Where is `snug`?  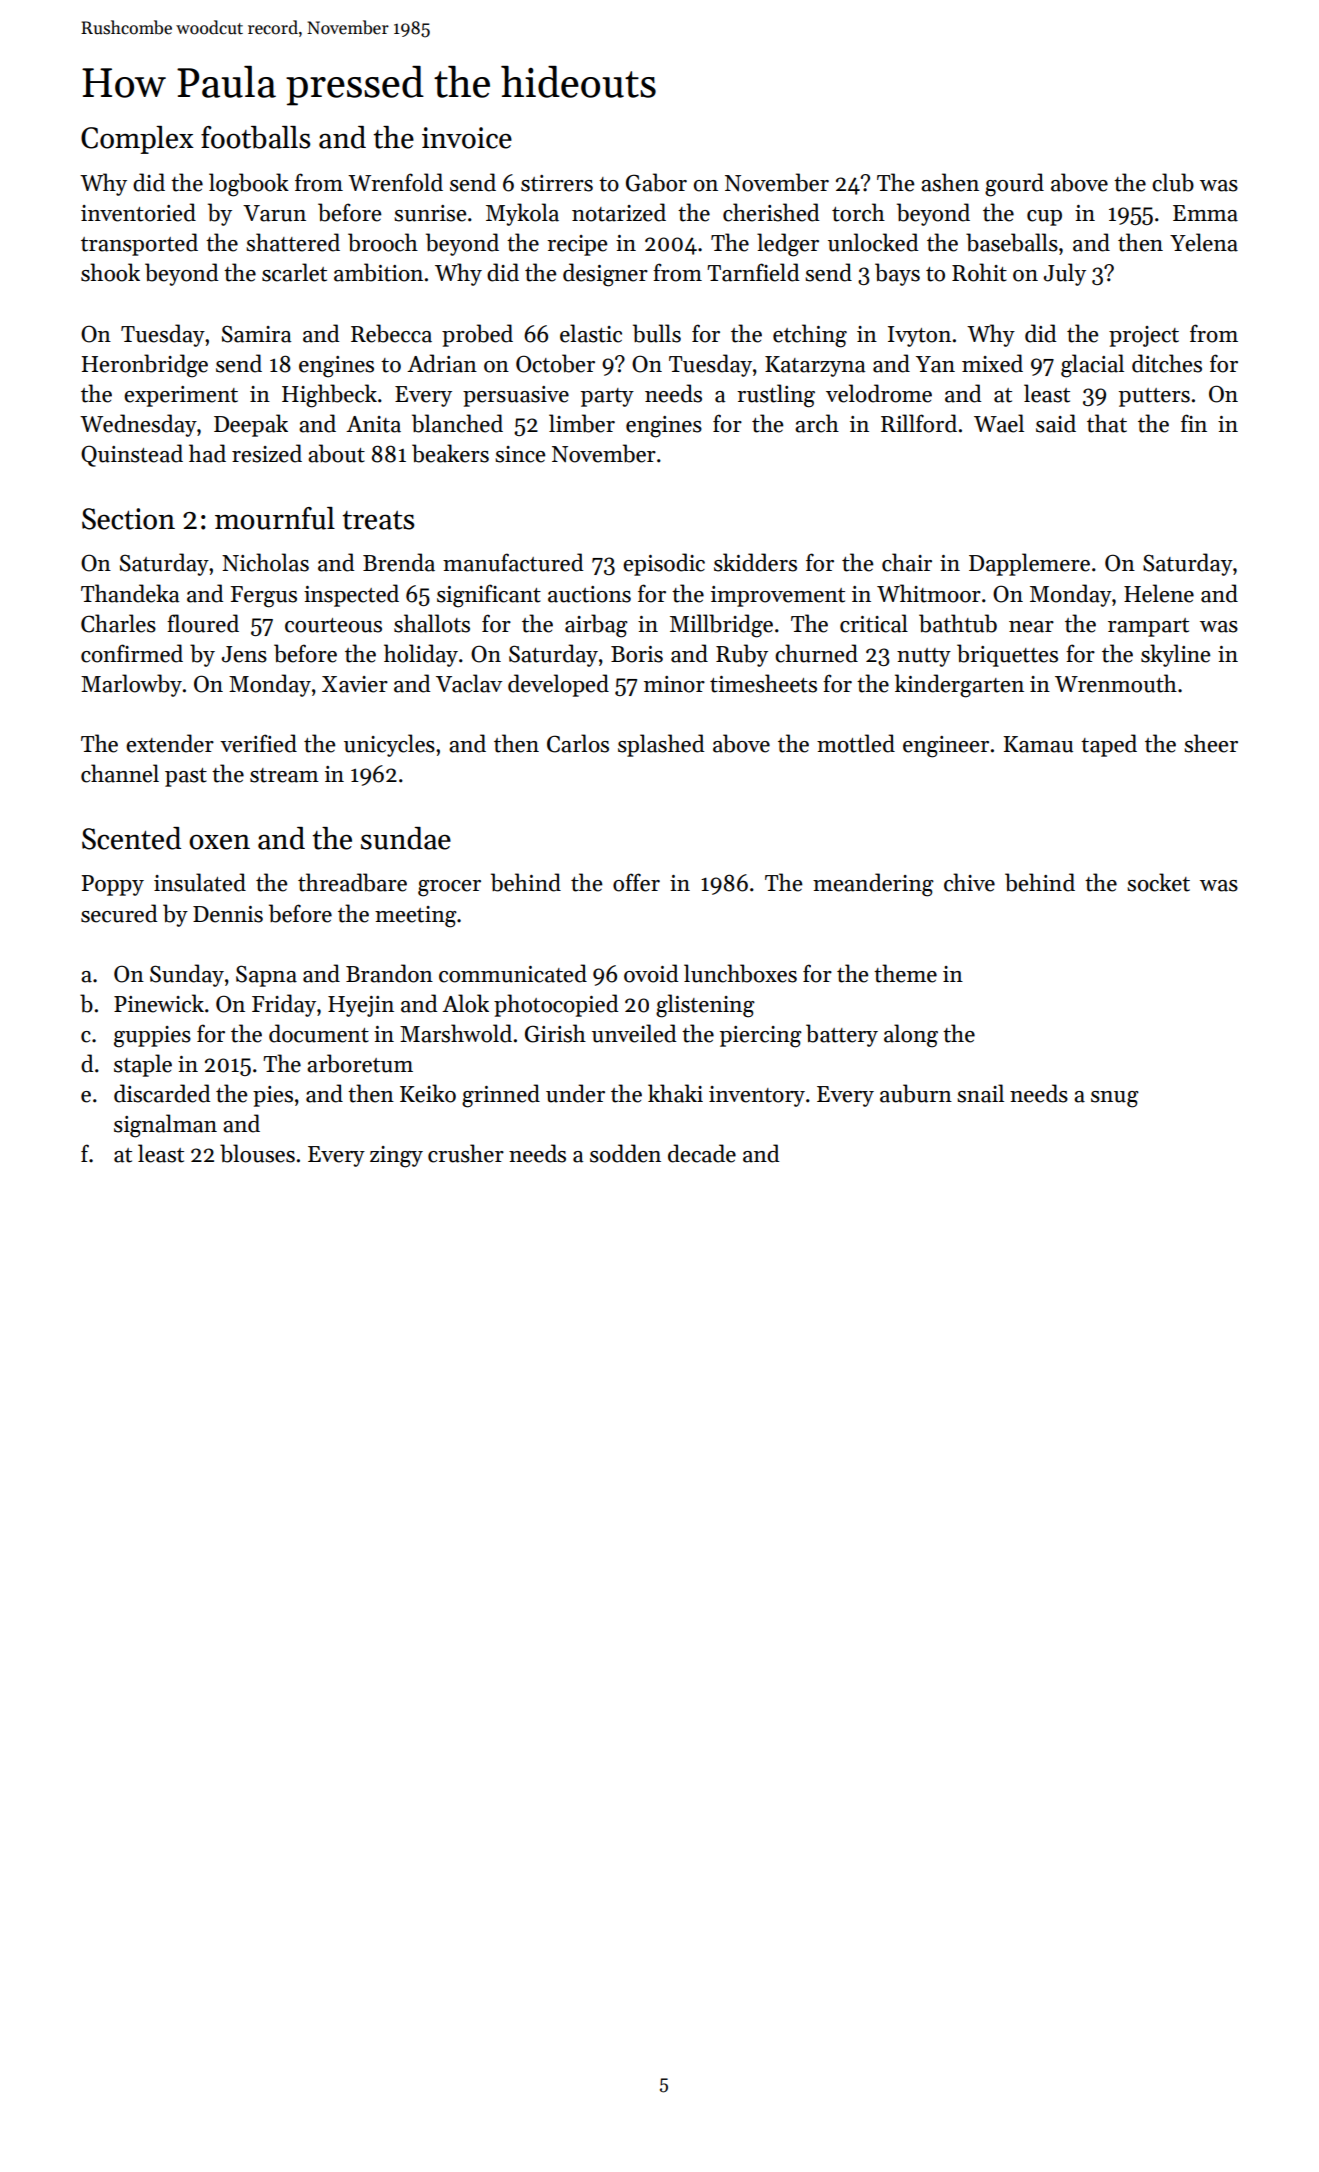 snug is located at coordinates (1115, 1099).
